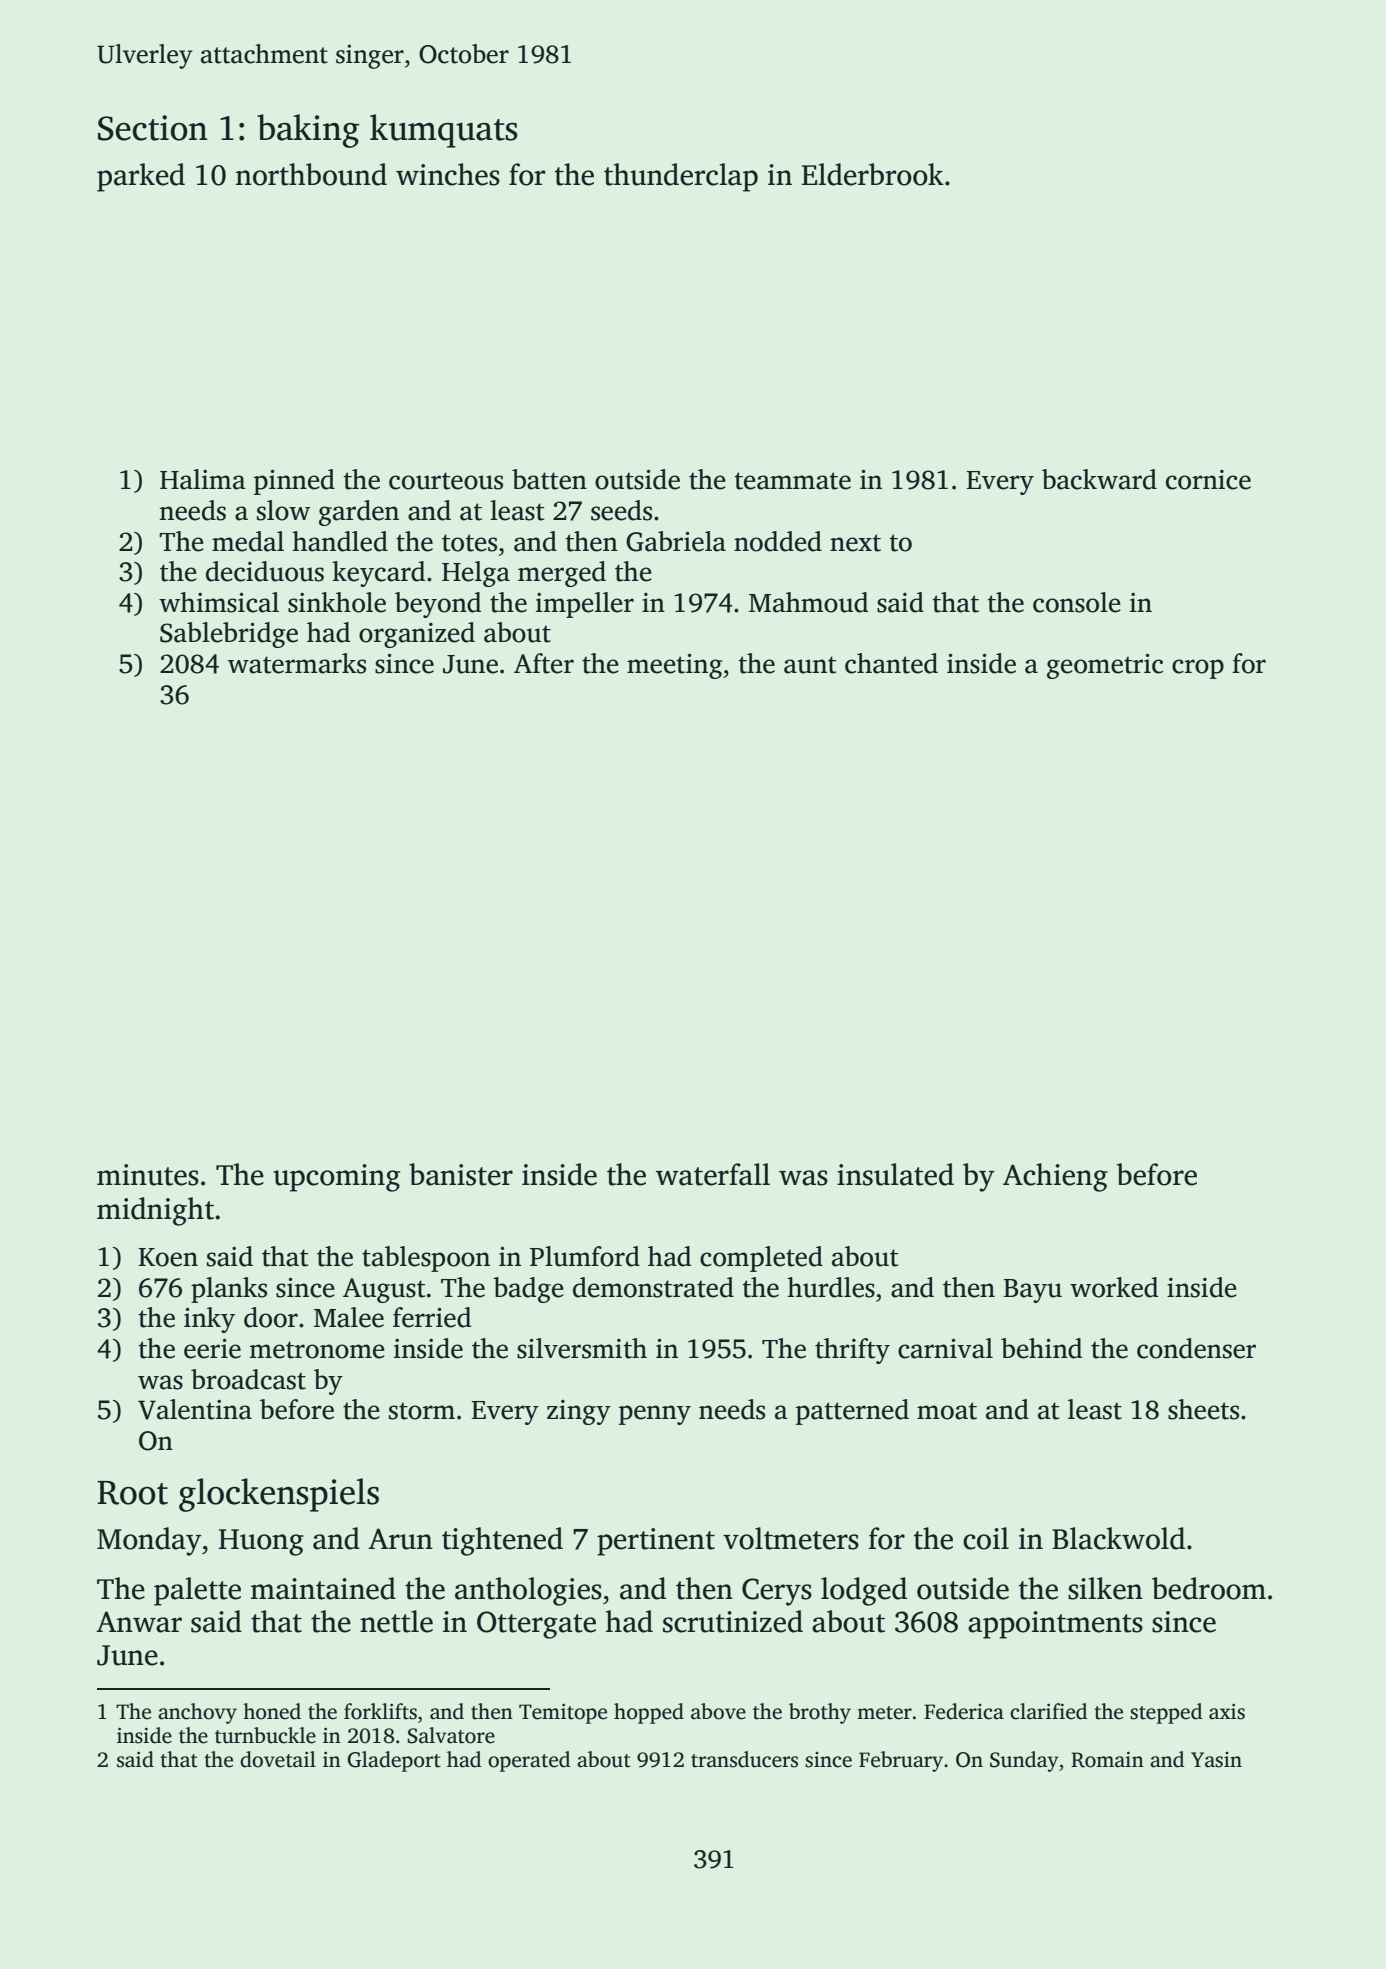 The image size is (1386, 1969). Describe the element at coordinates (713, 1174) in the screenshot. I see `waterfall` at that location.
